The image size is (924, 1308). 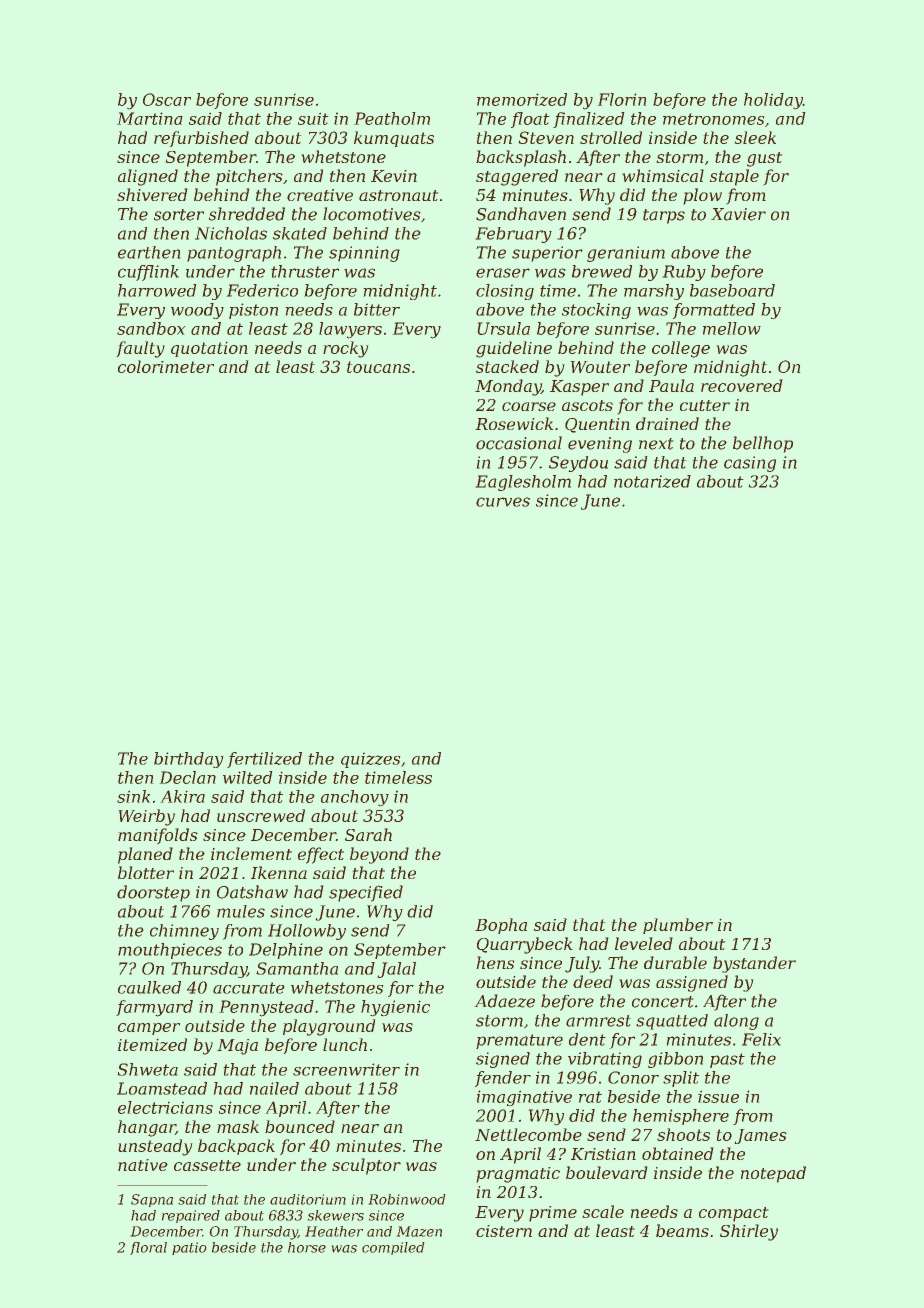 I want to click on Peatholm, so click(x=392, y=118).
